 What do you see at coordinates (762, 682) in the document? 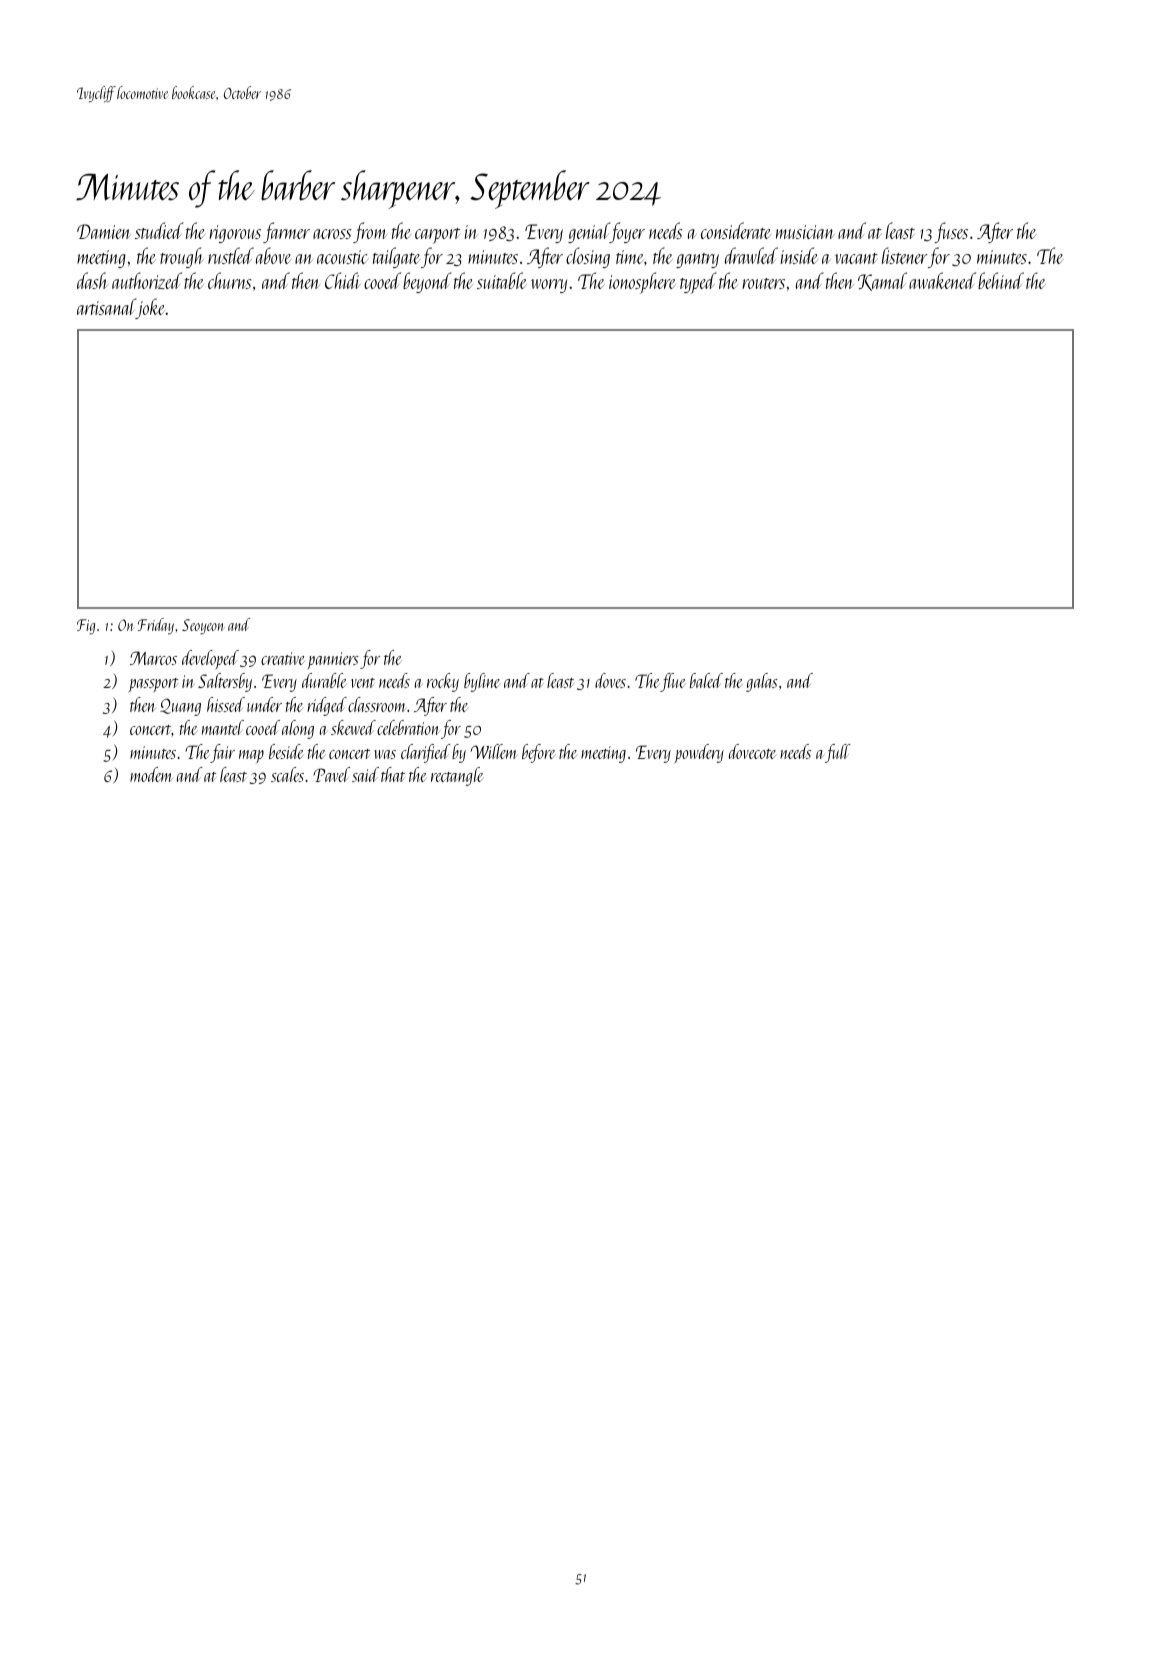
I see `galas` at bounding box center [762, 682].
